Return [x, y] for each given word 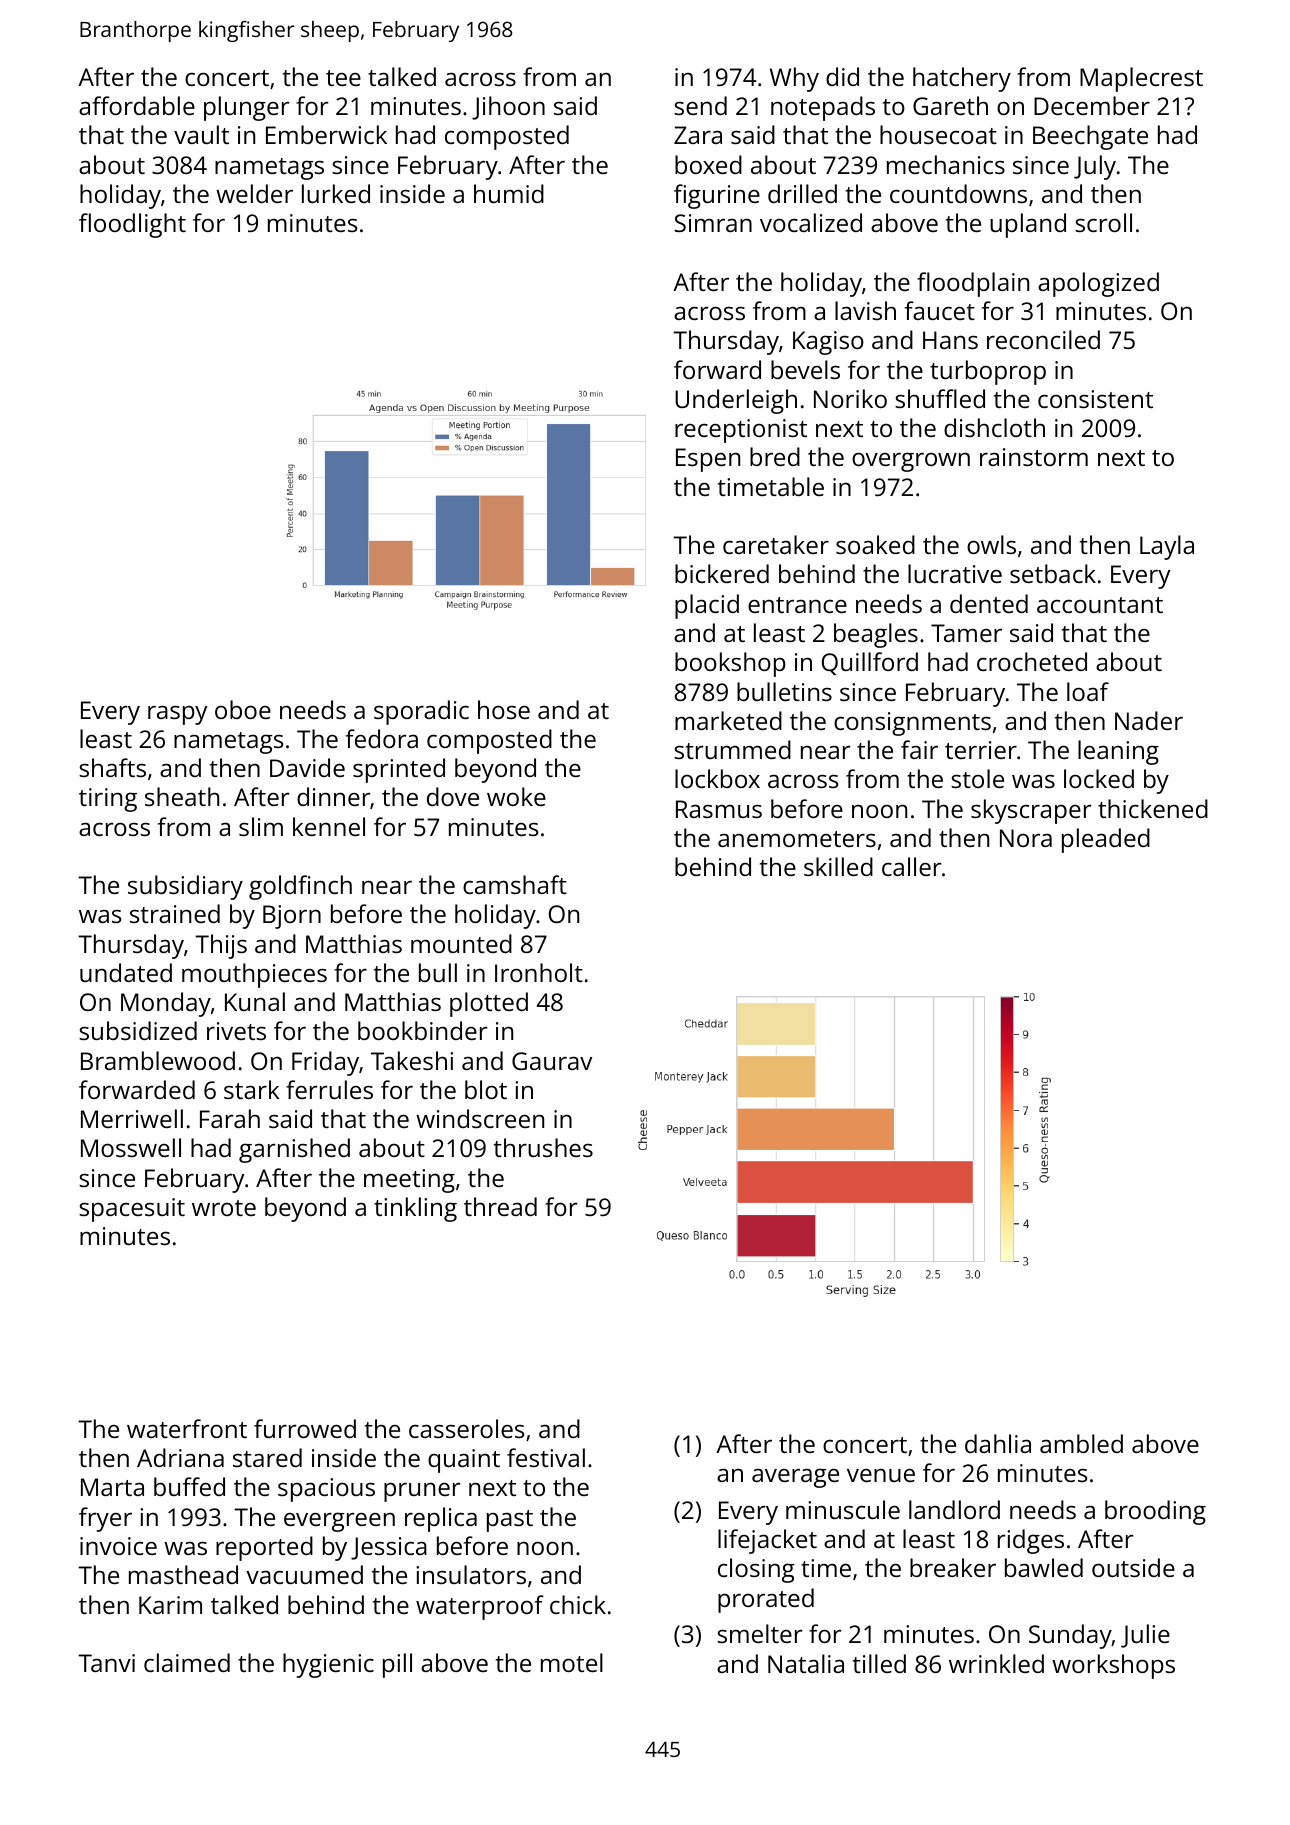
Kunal [255, 1001]
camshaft [515, 884]
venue [881, 1475]
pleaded [1106, 840]
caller [912, 866]
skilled [838, 866]
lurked [336, 193]
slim [261, 826]
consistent [1095, 399]
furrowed [305, 1428]
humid [509, 193]
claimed [187, 1662]
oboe [243, 709]
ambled [1081, 1443]
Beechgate [1090, 137]
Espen [708, 460]
